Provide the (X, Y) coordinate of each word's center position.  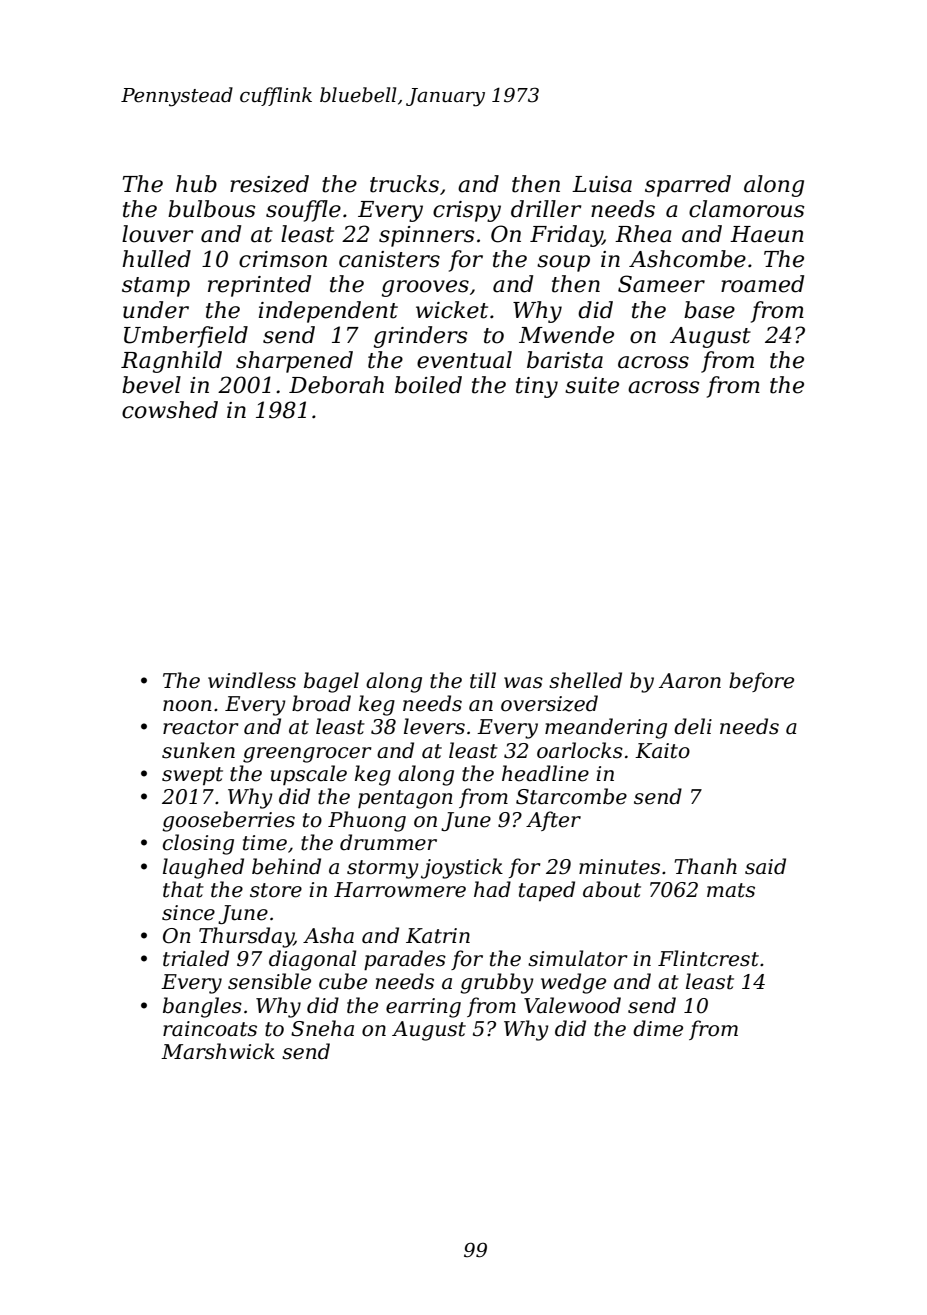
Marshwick (218, 1051)
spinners (426, 236)
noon (187, 706)
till (483, 680)
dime (658, 1028)
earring (423, 1008)
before (761, 682)
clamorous (746, 209)
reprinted (259, 286)
